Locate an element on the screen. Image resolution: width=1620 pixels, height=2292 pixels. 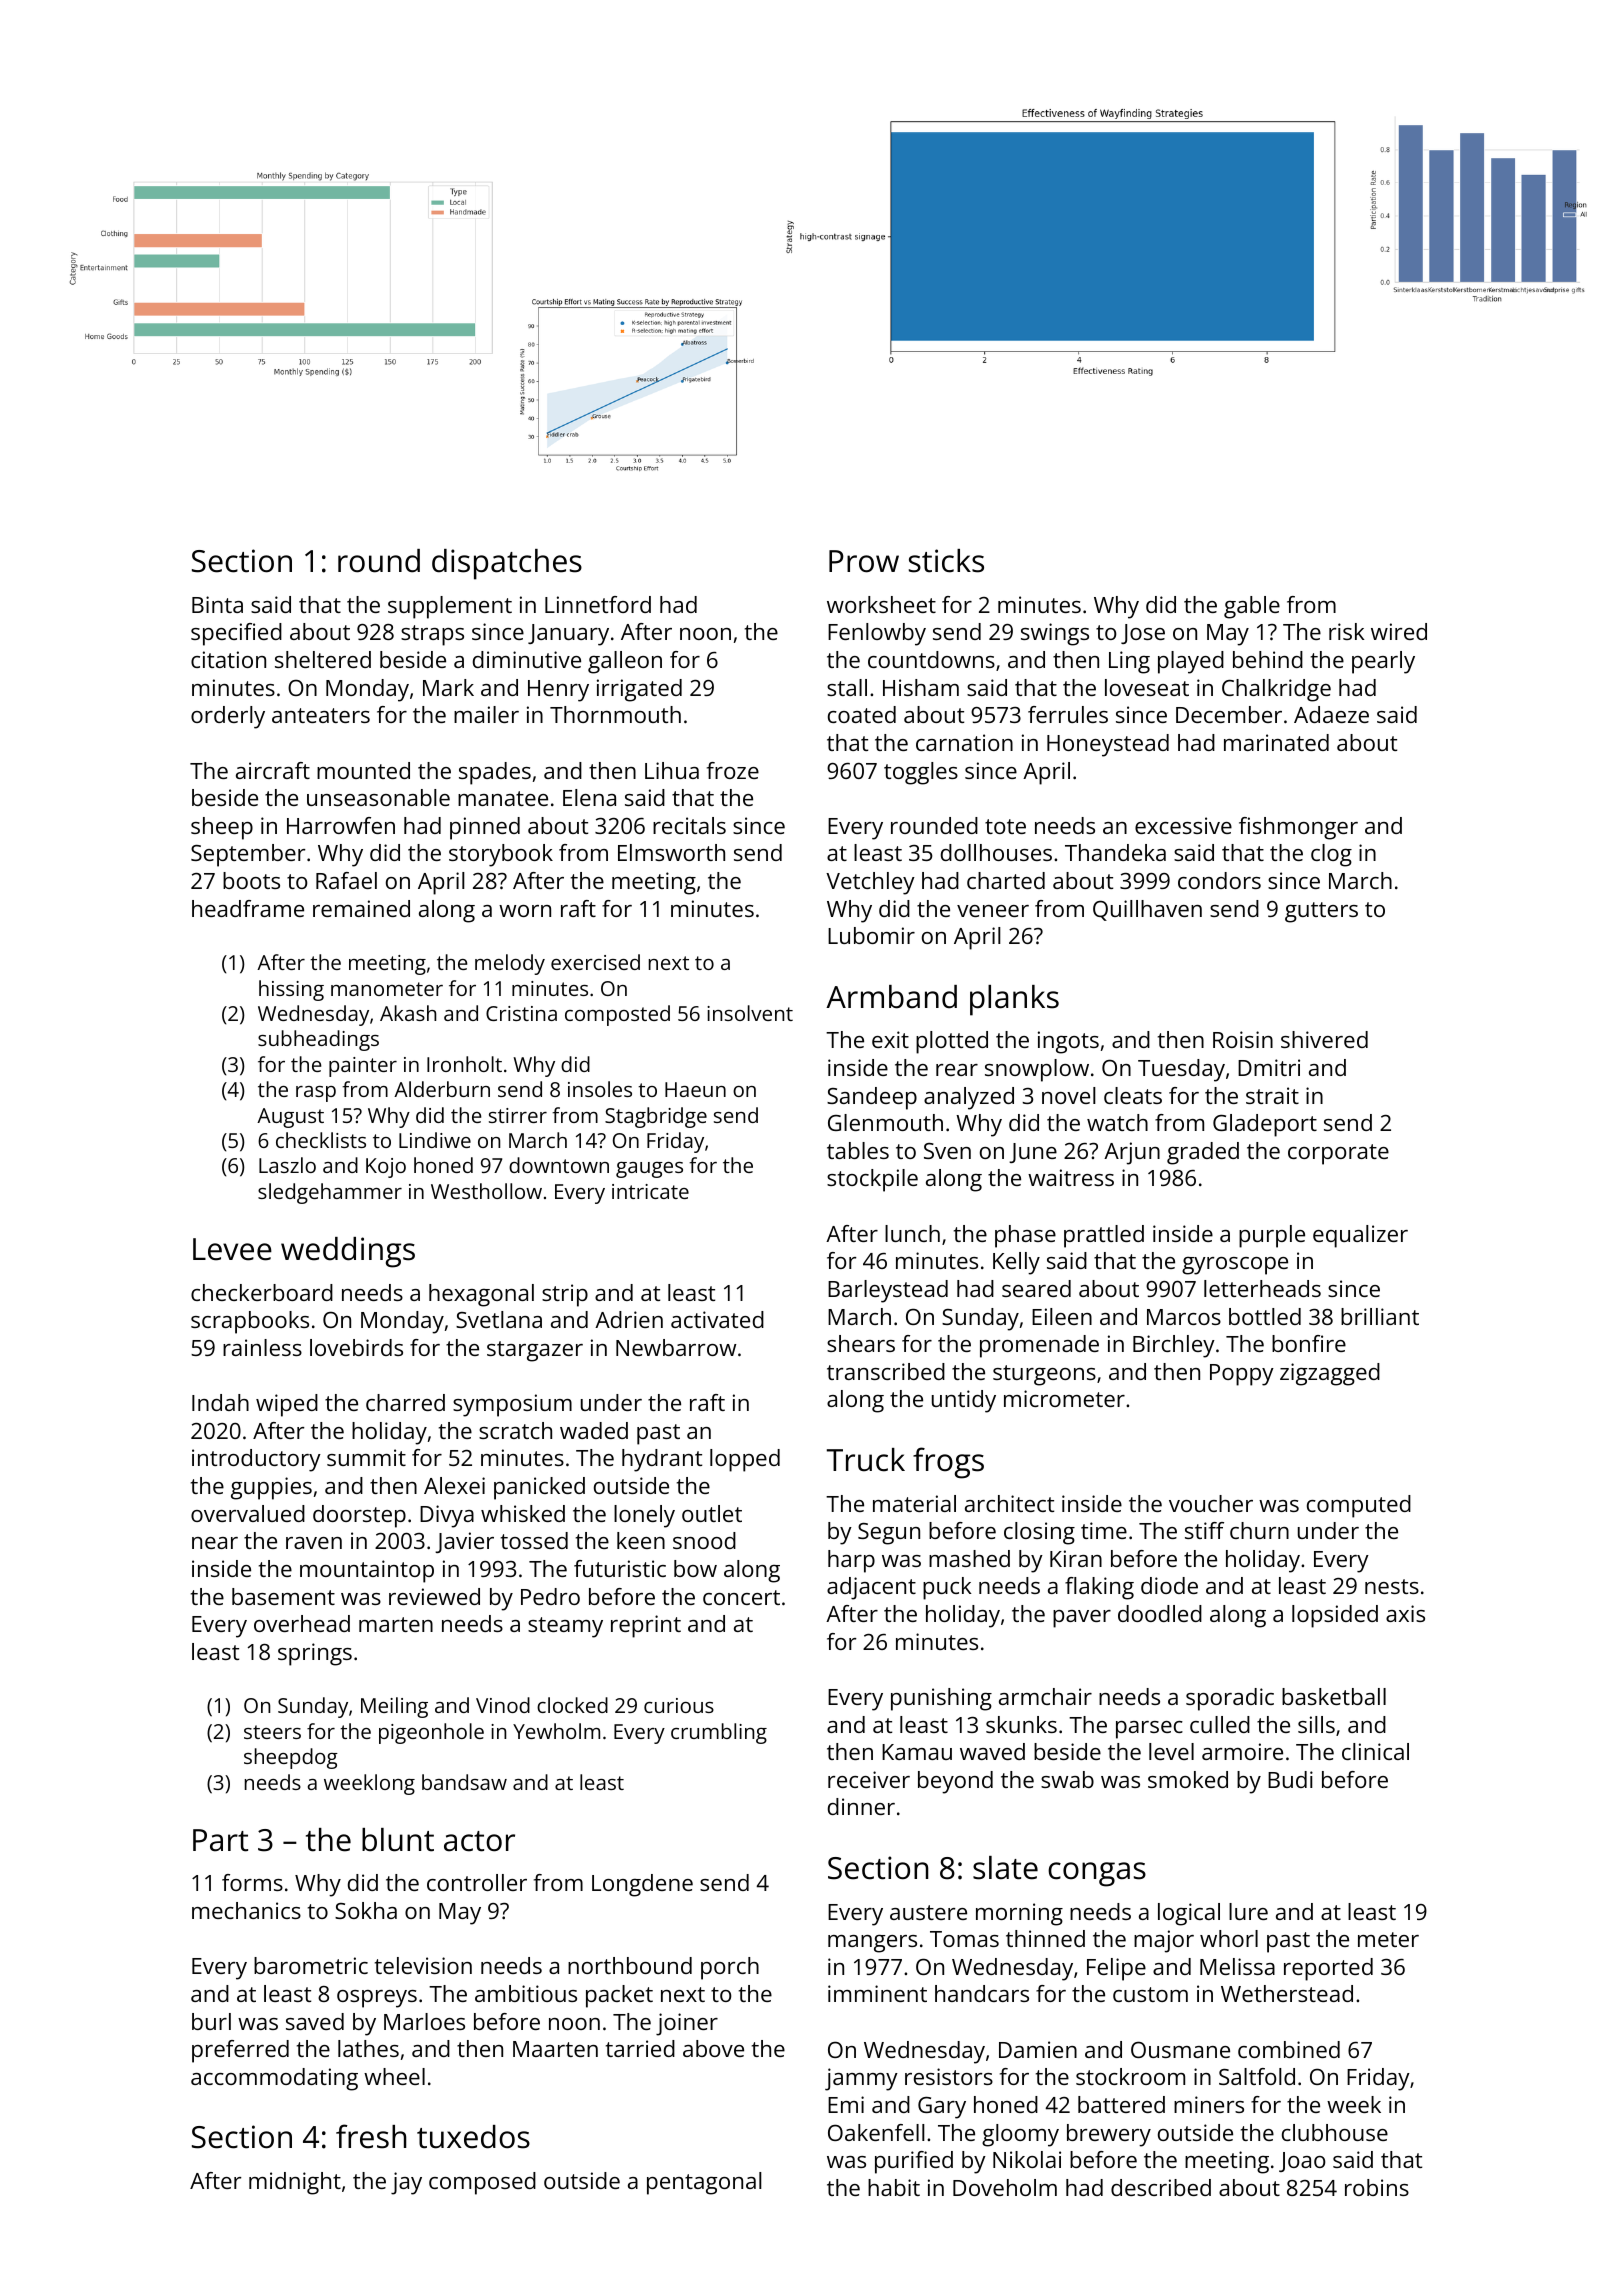
Lubomir is located at coordinates (871, 935).
